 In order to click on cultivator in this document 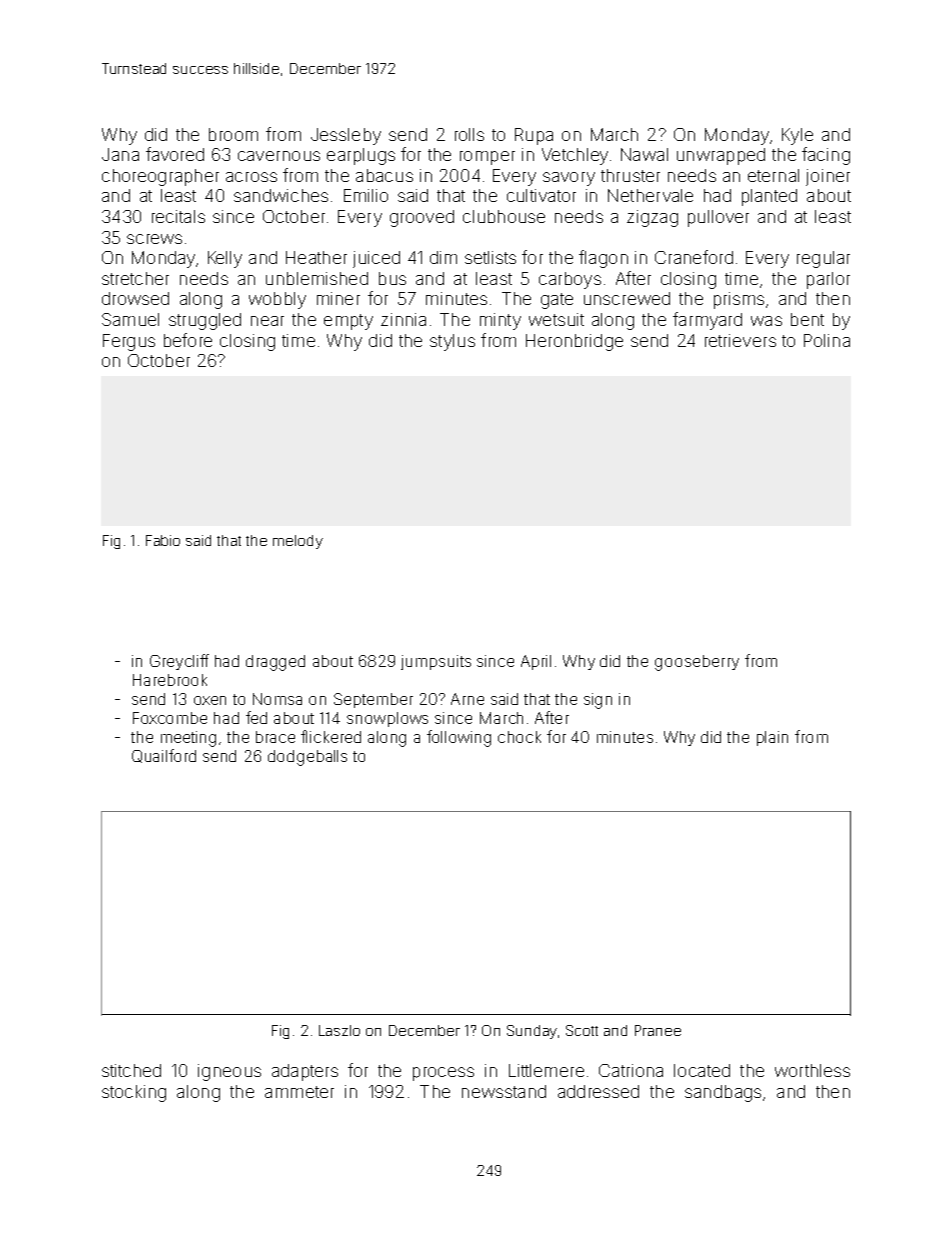, I will do `click(541, 195)`.
